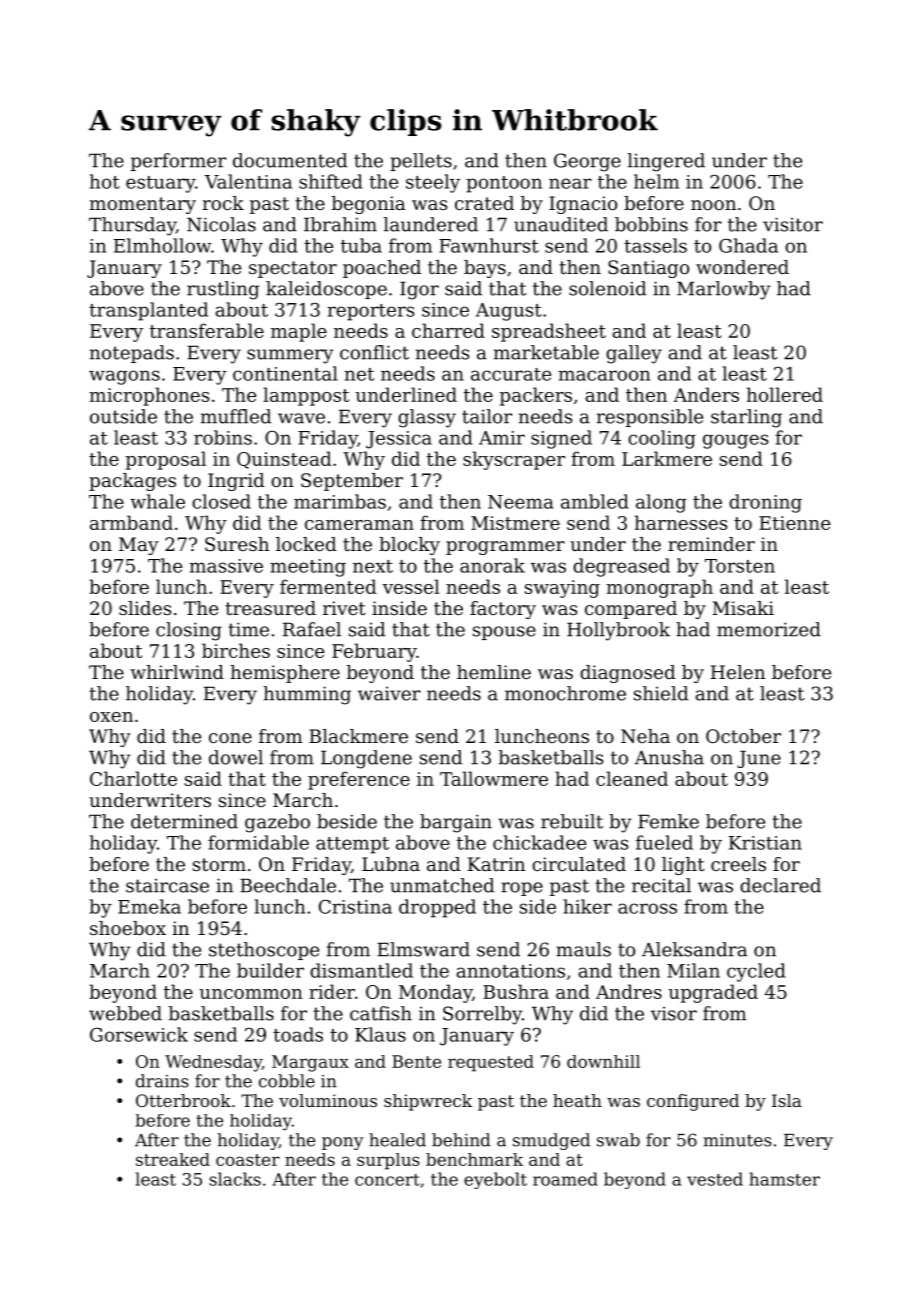 The height and width of the page is (1314, 924). I want to click on helm, so click(656, 181).
